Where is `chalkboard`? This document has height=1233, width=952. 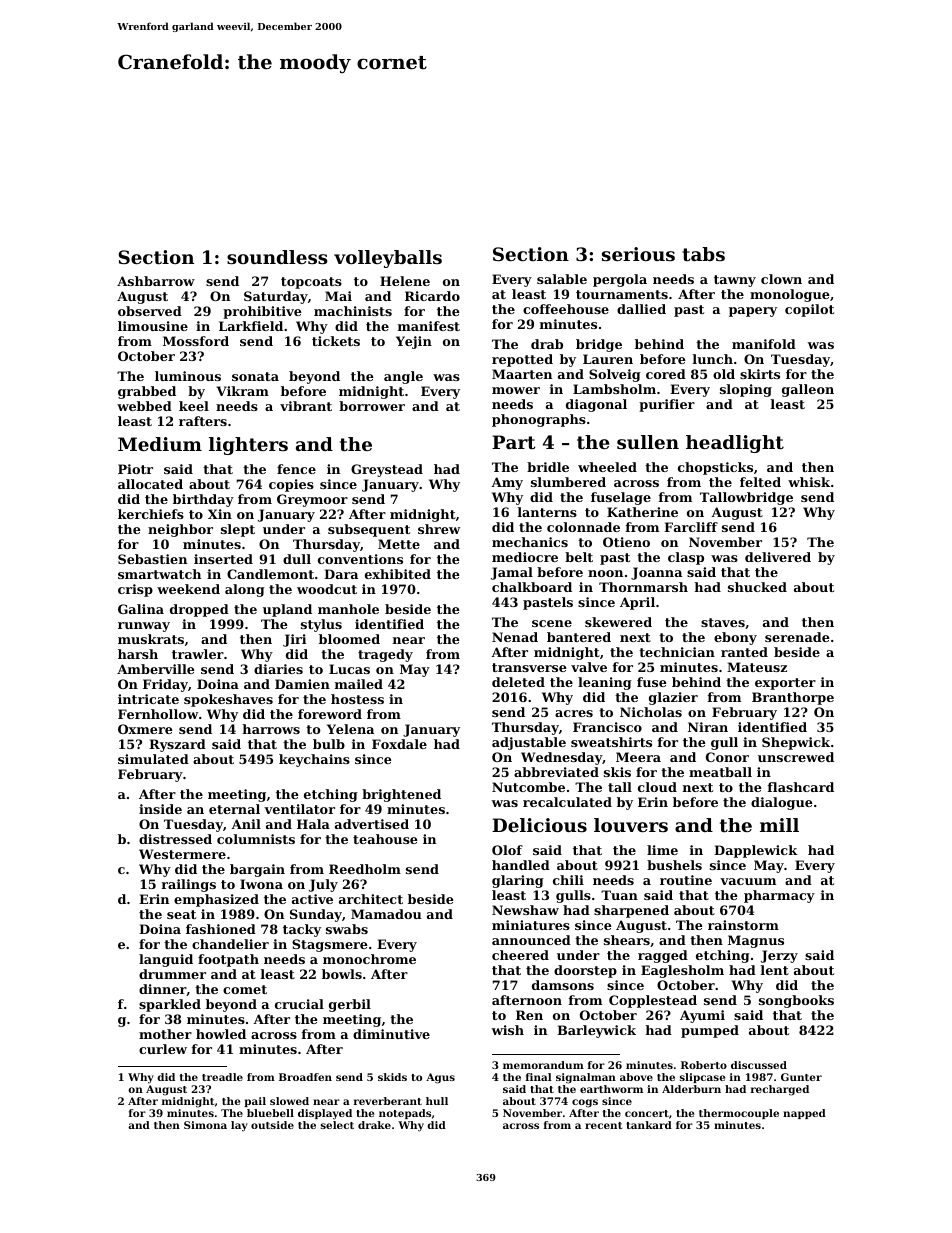
chalkboard is located at coordinates (532, 587).
